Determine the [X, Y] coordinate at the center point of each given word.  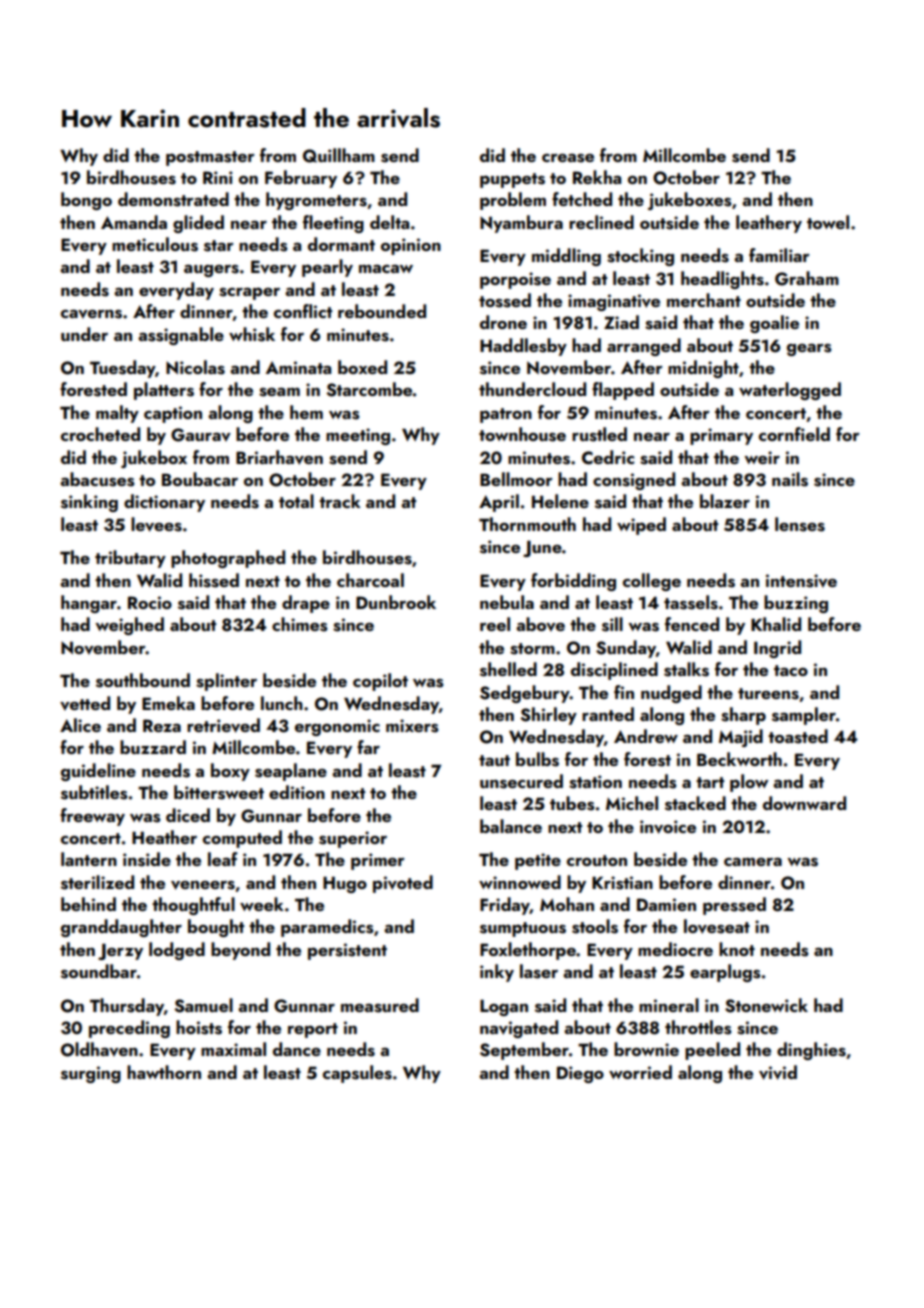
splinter [226, 682]
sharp [743, 716]
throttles [698, 1027]
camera [753, 861]
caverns [91, 314]
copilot [380, 682]
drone [503, 322]
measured [380, 1005]
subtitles [94, 792]
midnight [703, 369]
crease [568, 158]
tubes [572, 803]
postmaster [210, 158]
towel [828, 222]
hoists [199, 1027]
